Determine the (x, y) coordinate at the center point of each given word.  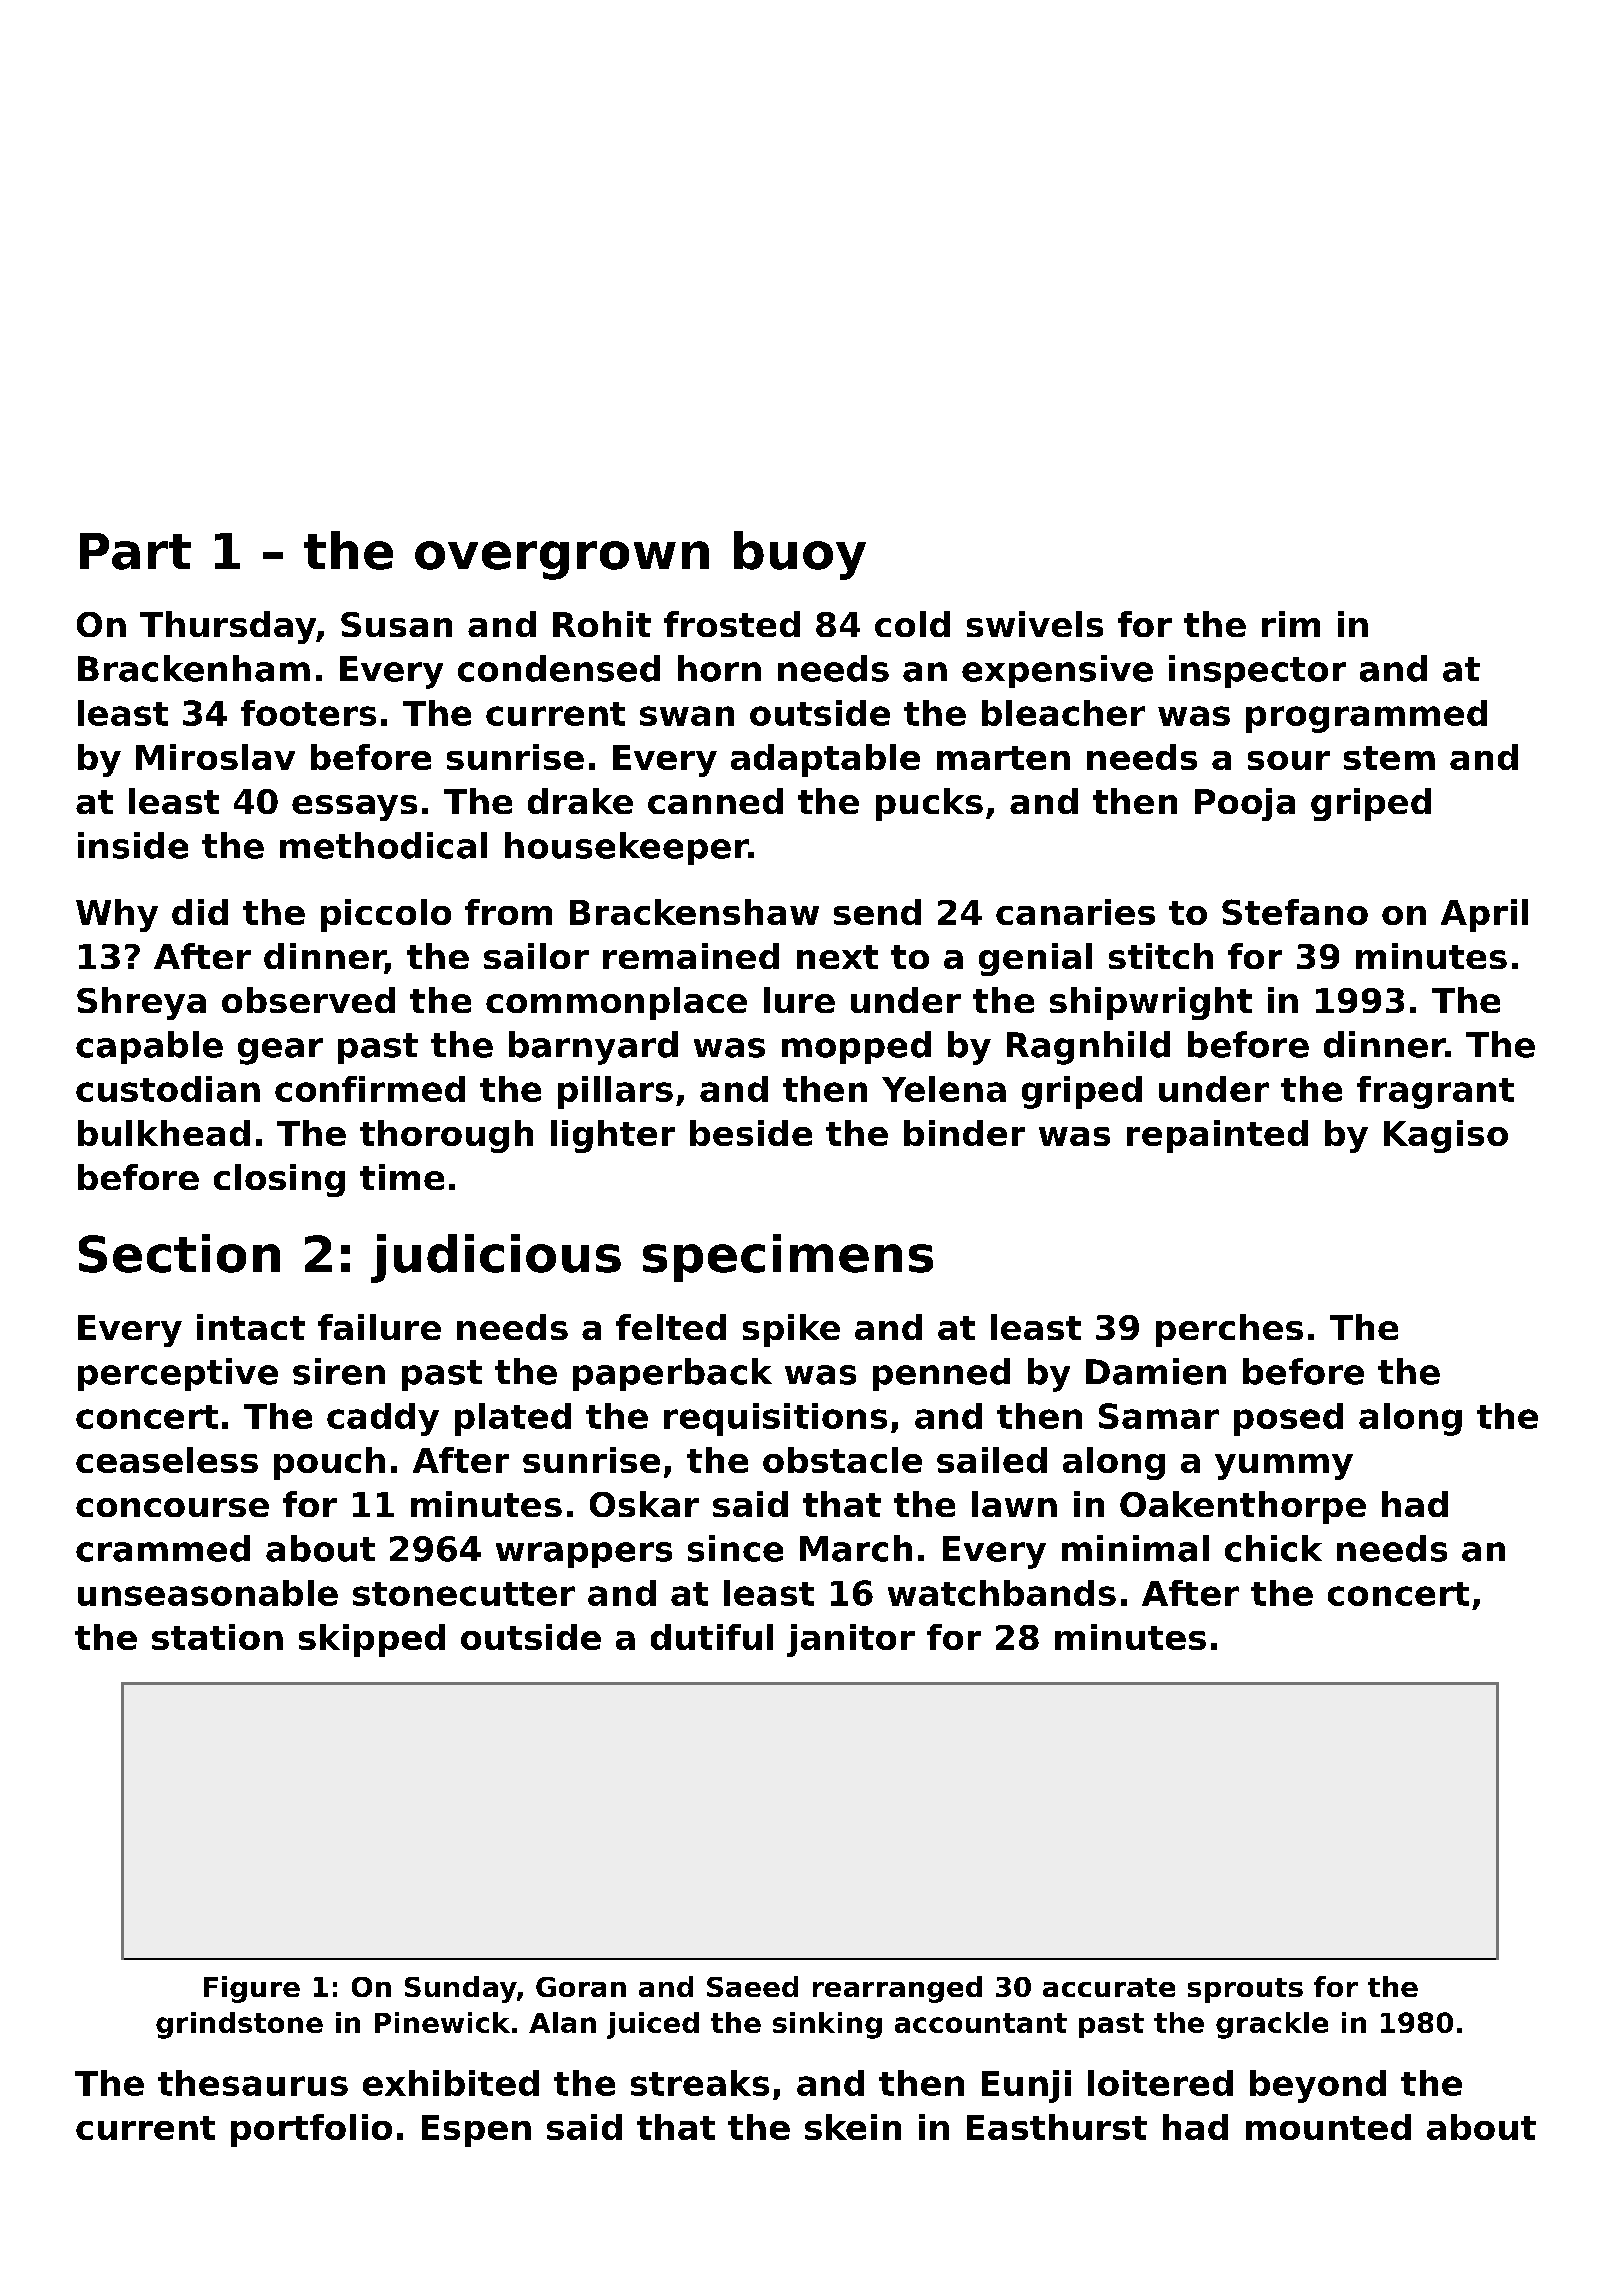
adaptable (825, 760)
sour (1289, 760)
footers (308, 713)
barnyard (593, 1048)
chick (1273, 1548)
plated (513, 1419)
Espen (476, 2131)
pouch (329, 1463)
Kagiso (1446, 1136)
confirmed (370, 1089)
